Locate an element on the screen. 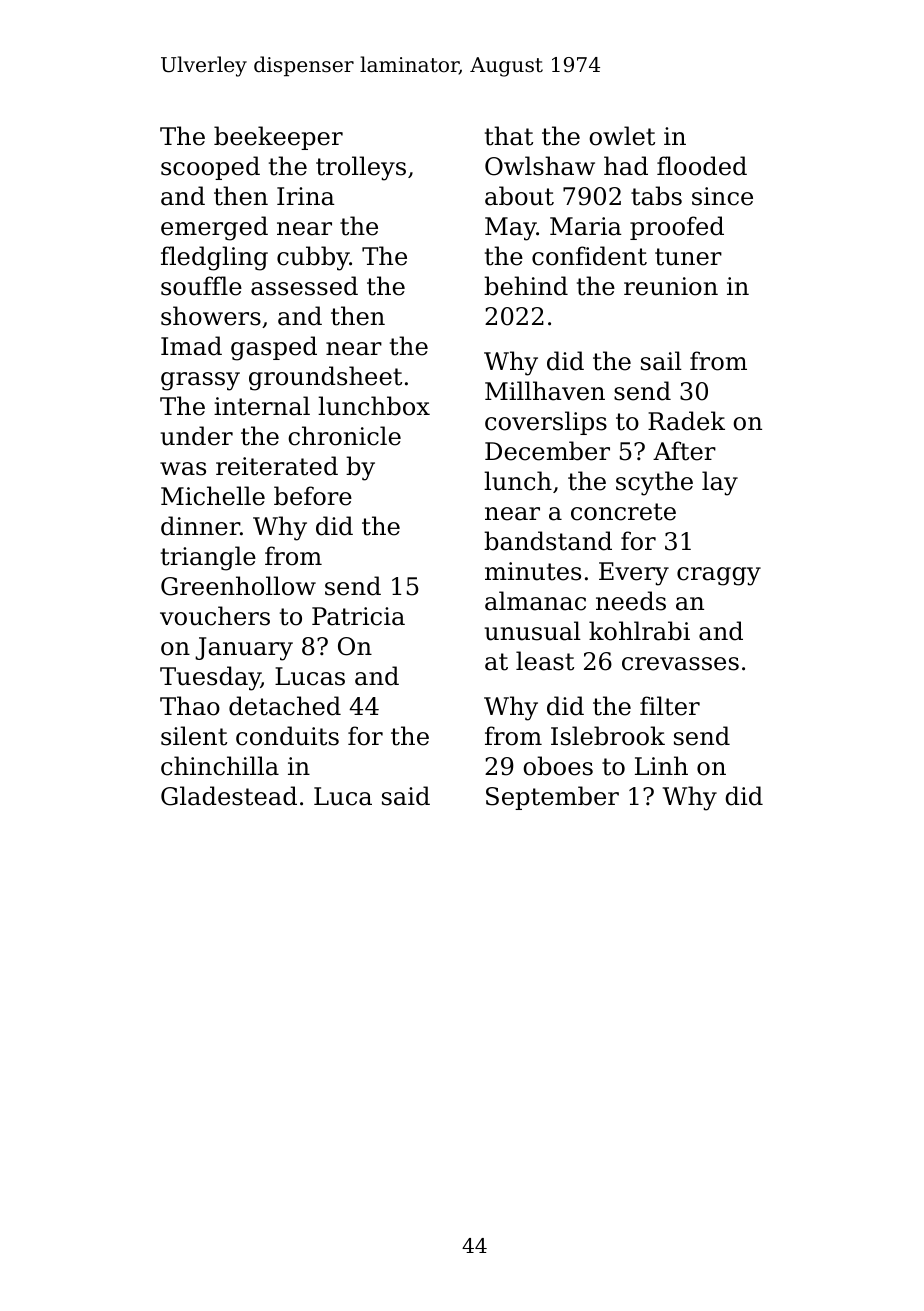 The width and height of the screenshot is (924, 1311). said is located at coordinates (406, 796).
